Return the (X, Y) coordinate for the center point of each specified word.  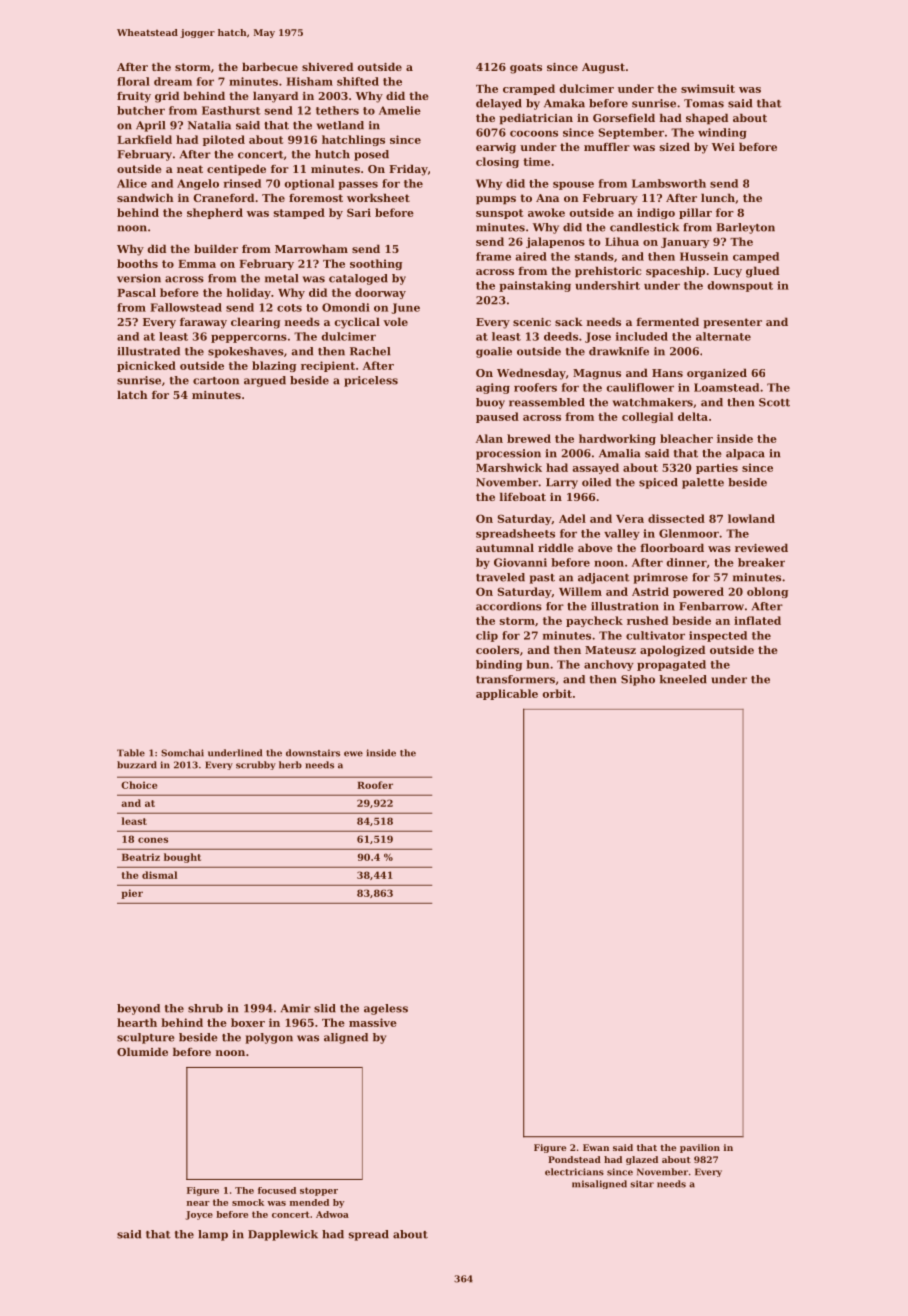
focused (277, 1190)
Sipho (638, 680)
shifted (358, 81)
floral (133, 81)
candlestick (644, 227)
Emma (197, 264)
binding (499, 665)
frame (493, 256)
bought (182, 858)
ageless (386, 1009)
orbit (557, 693)
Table (131, 753)
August (603, 68)
